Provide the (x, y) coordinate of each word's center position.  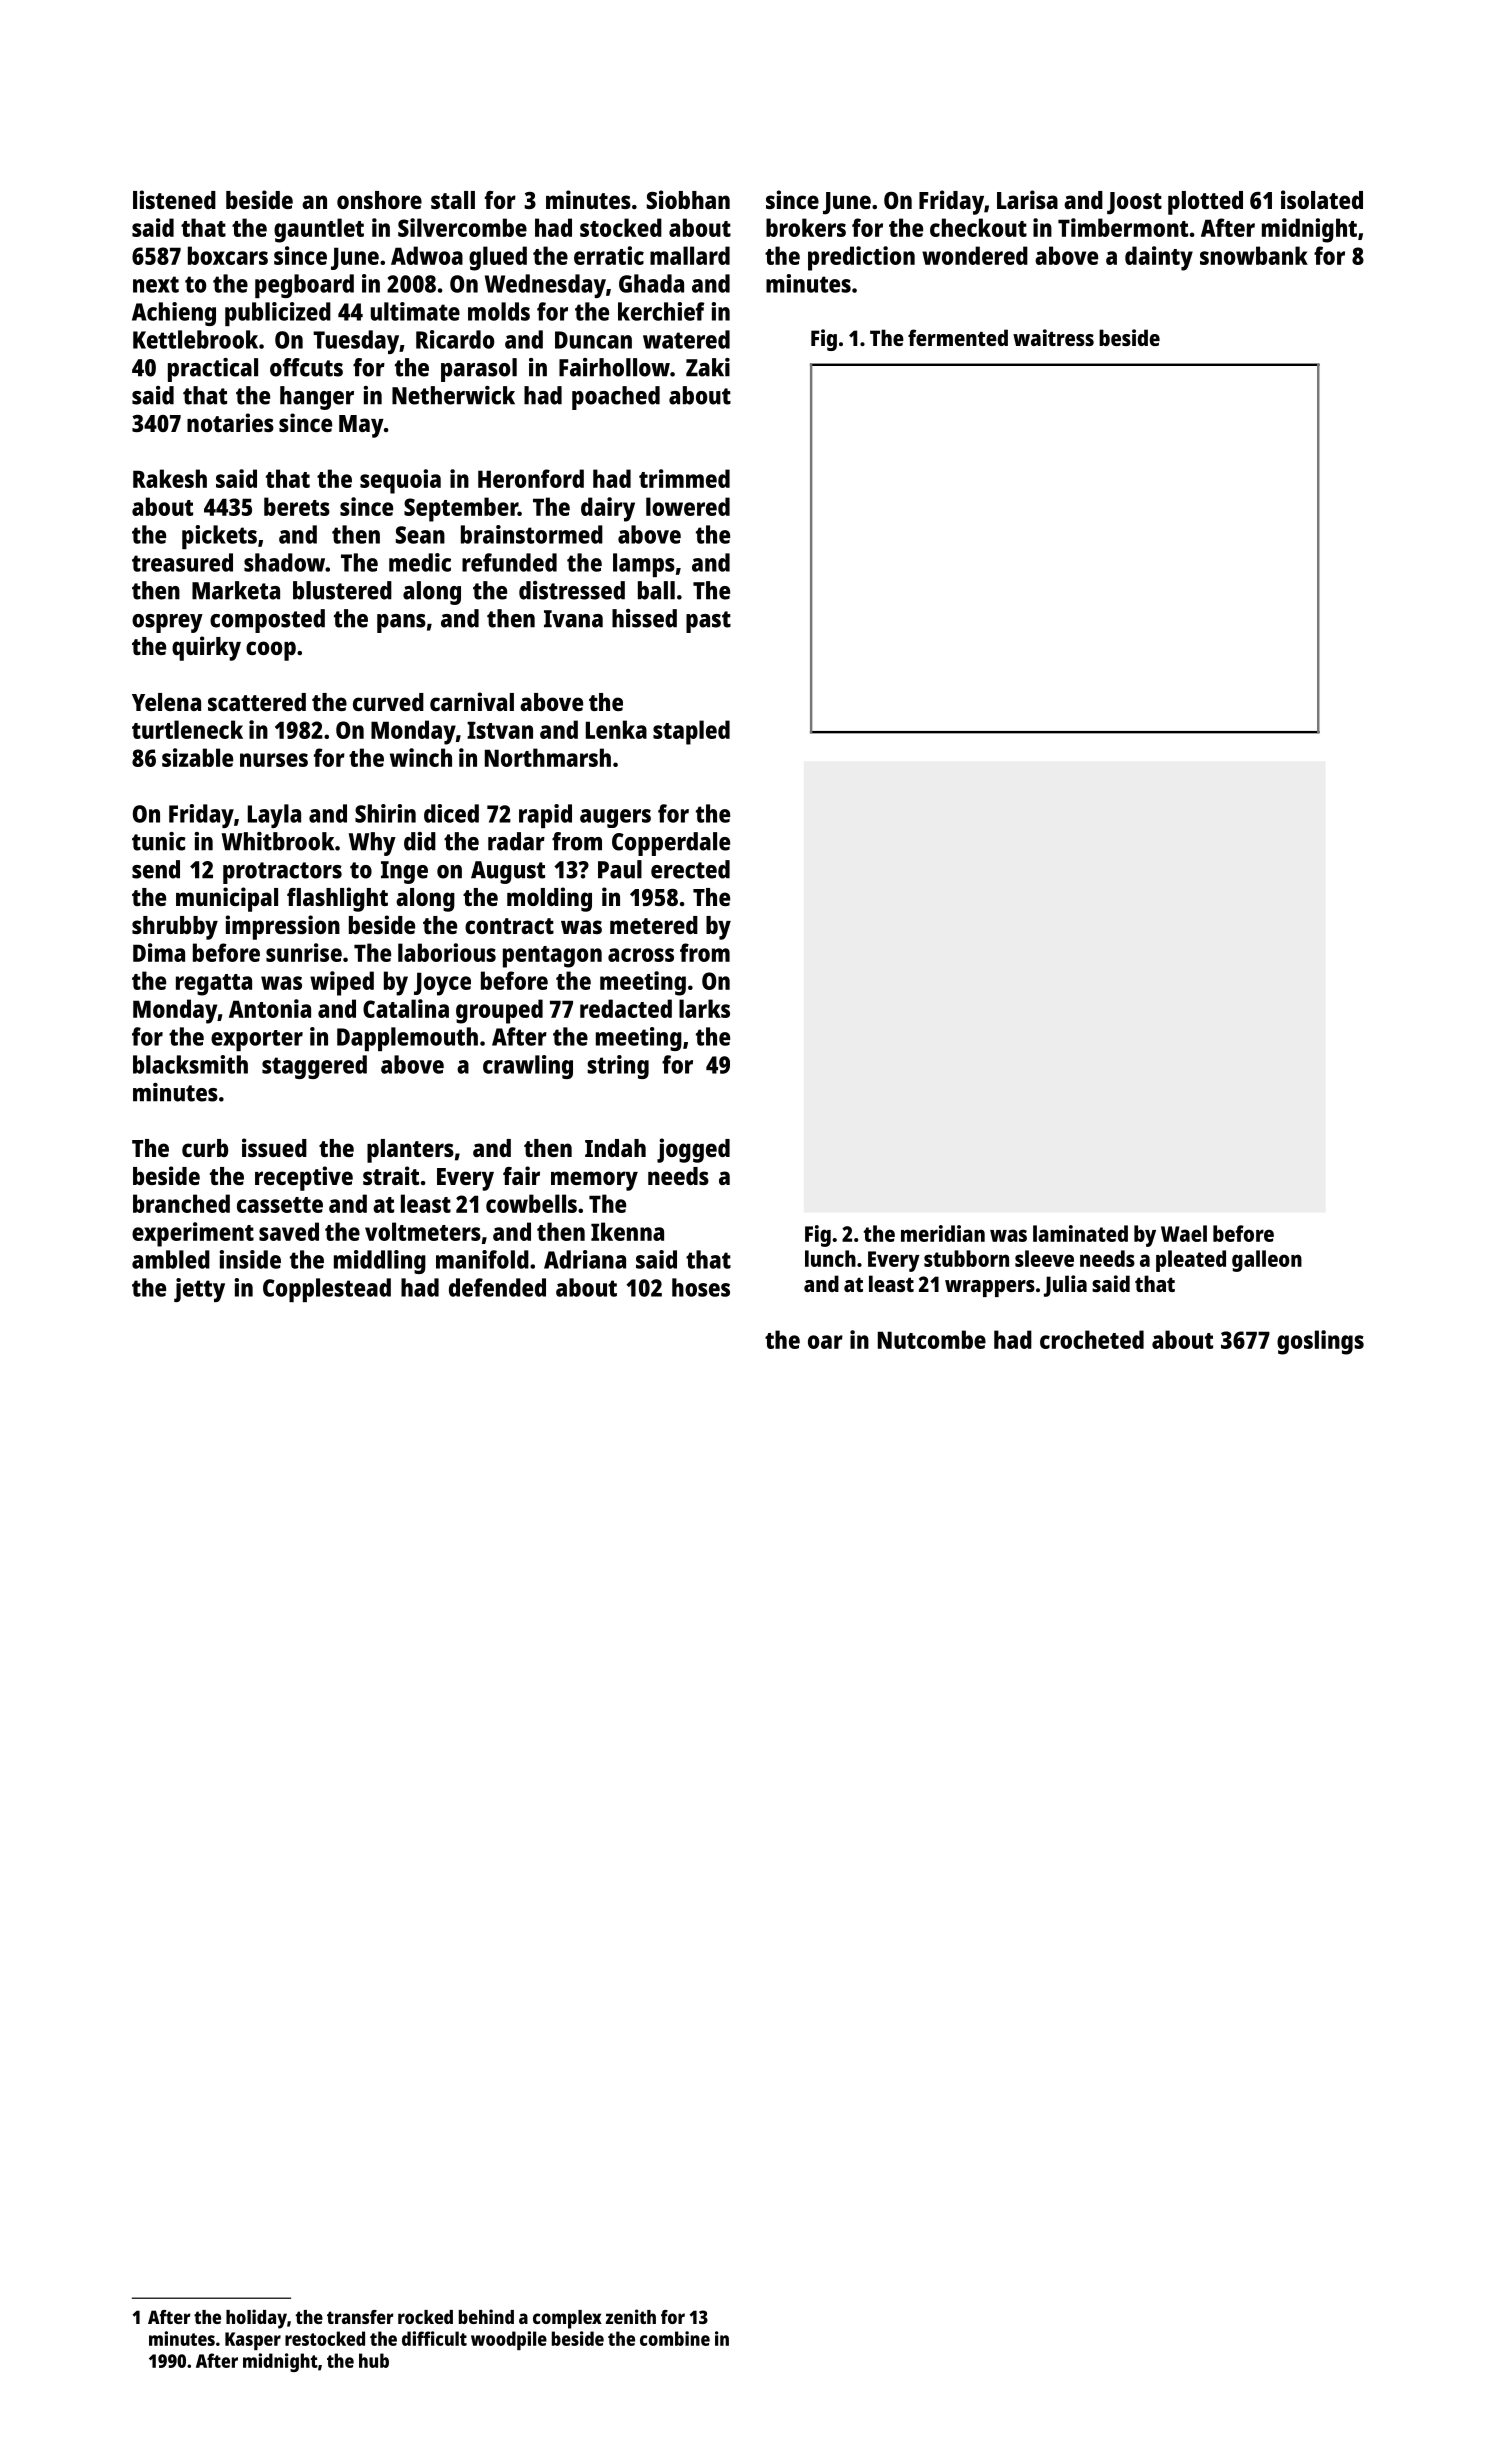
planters (410, 1151)
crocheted (1092, 1339)
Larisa (1027, 199)
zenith (631, 2316)
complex (567, 2319)
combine (675, 2338)
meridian (943, 1233)
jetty (199, 1290)
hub (374, 2360)
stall (453, 200)
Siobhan (688, 199)
